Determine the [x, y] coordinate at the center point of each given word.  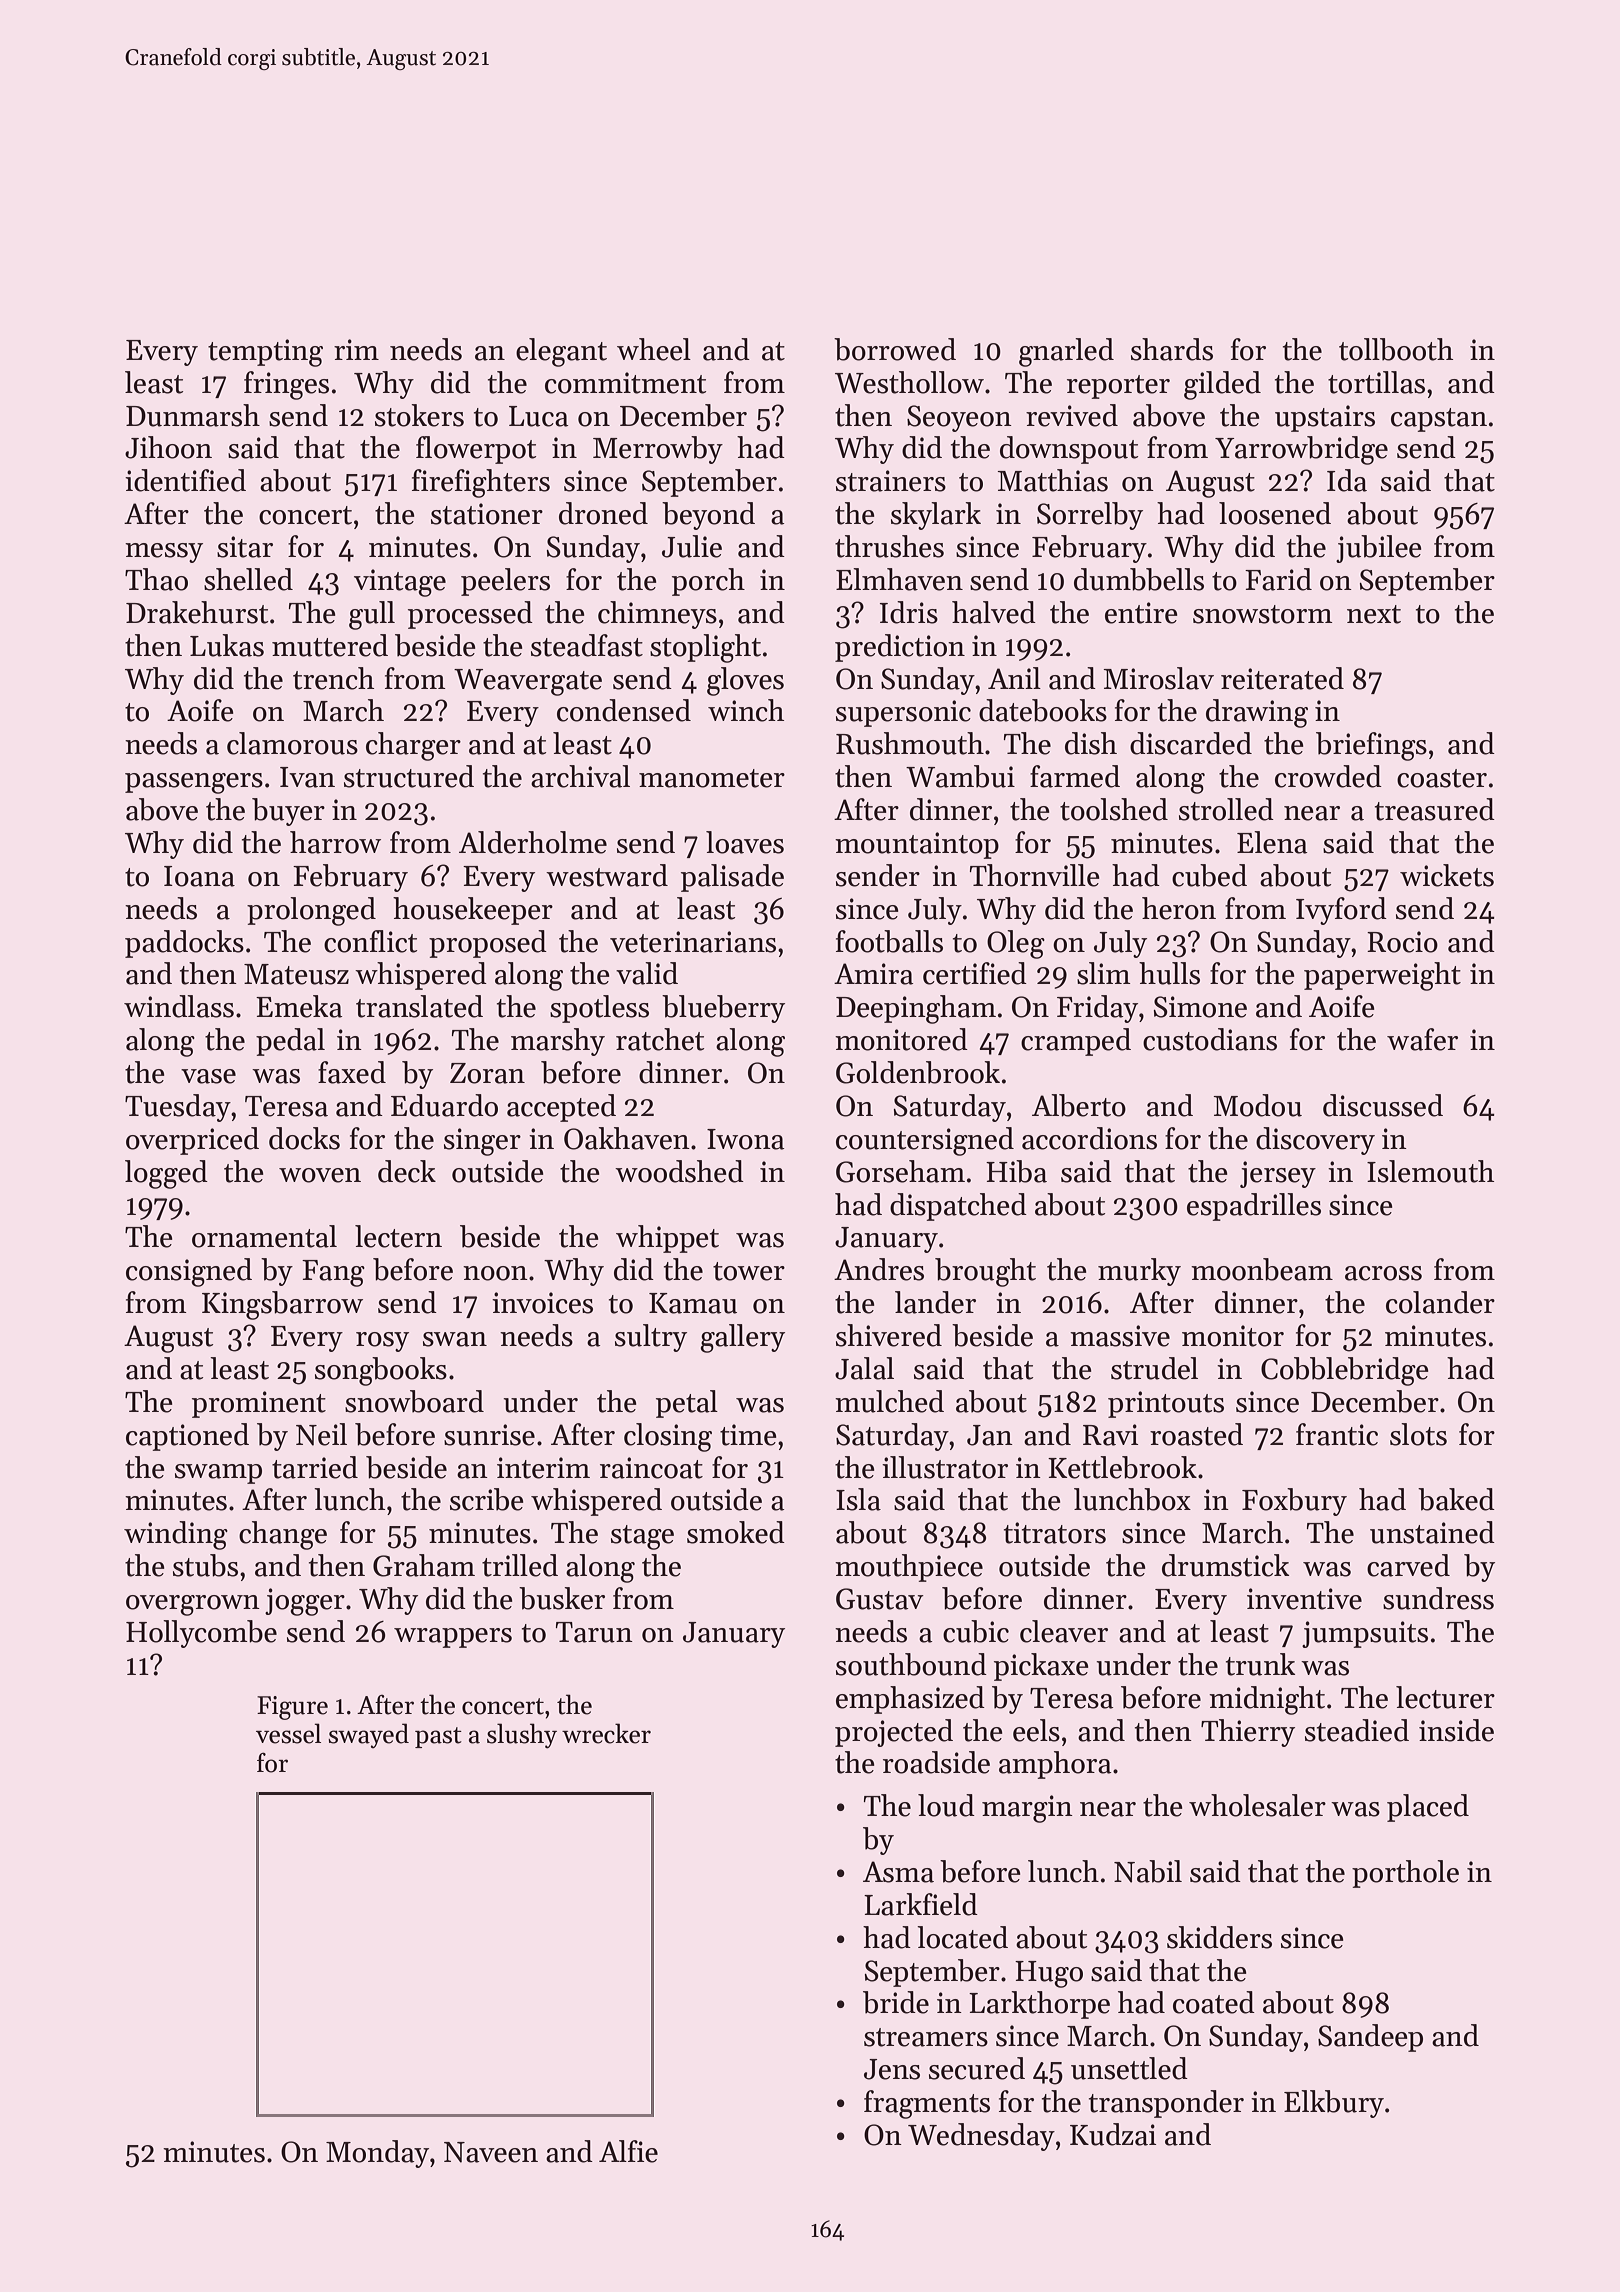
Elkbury [1334, 2104]
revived [1072, 415]
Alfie [628, 2151]
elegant [561, 352]
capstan [1439, 420]
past [438, 1737]
